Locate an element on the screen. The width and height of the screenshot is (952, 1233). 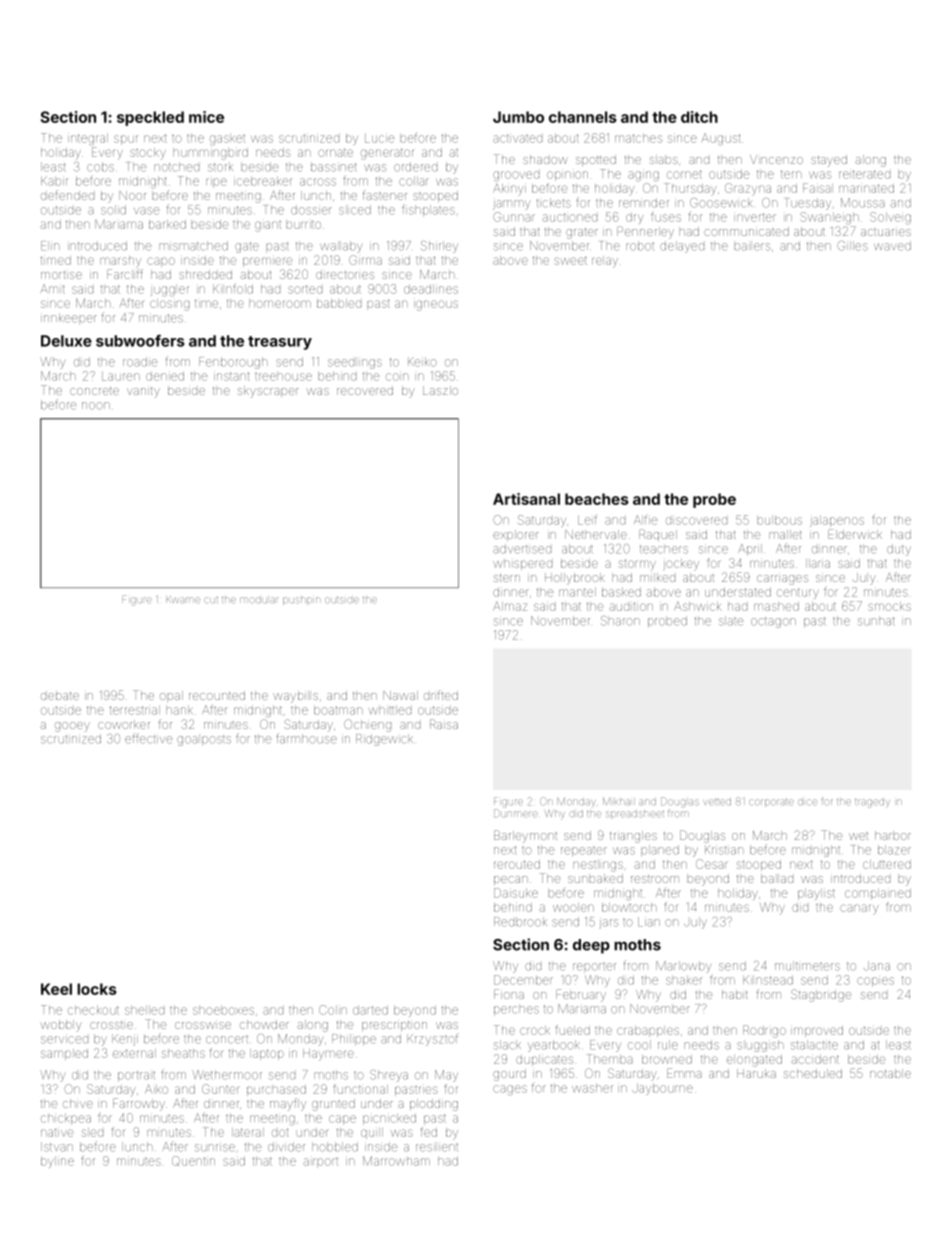
copies is located at coordinates (875, 982).
